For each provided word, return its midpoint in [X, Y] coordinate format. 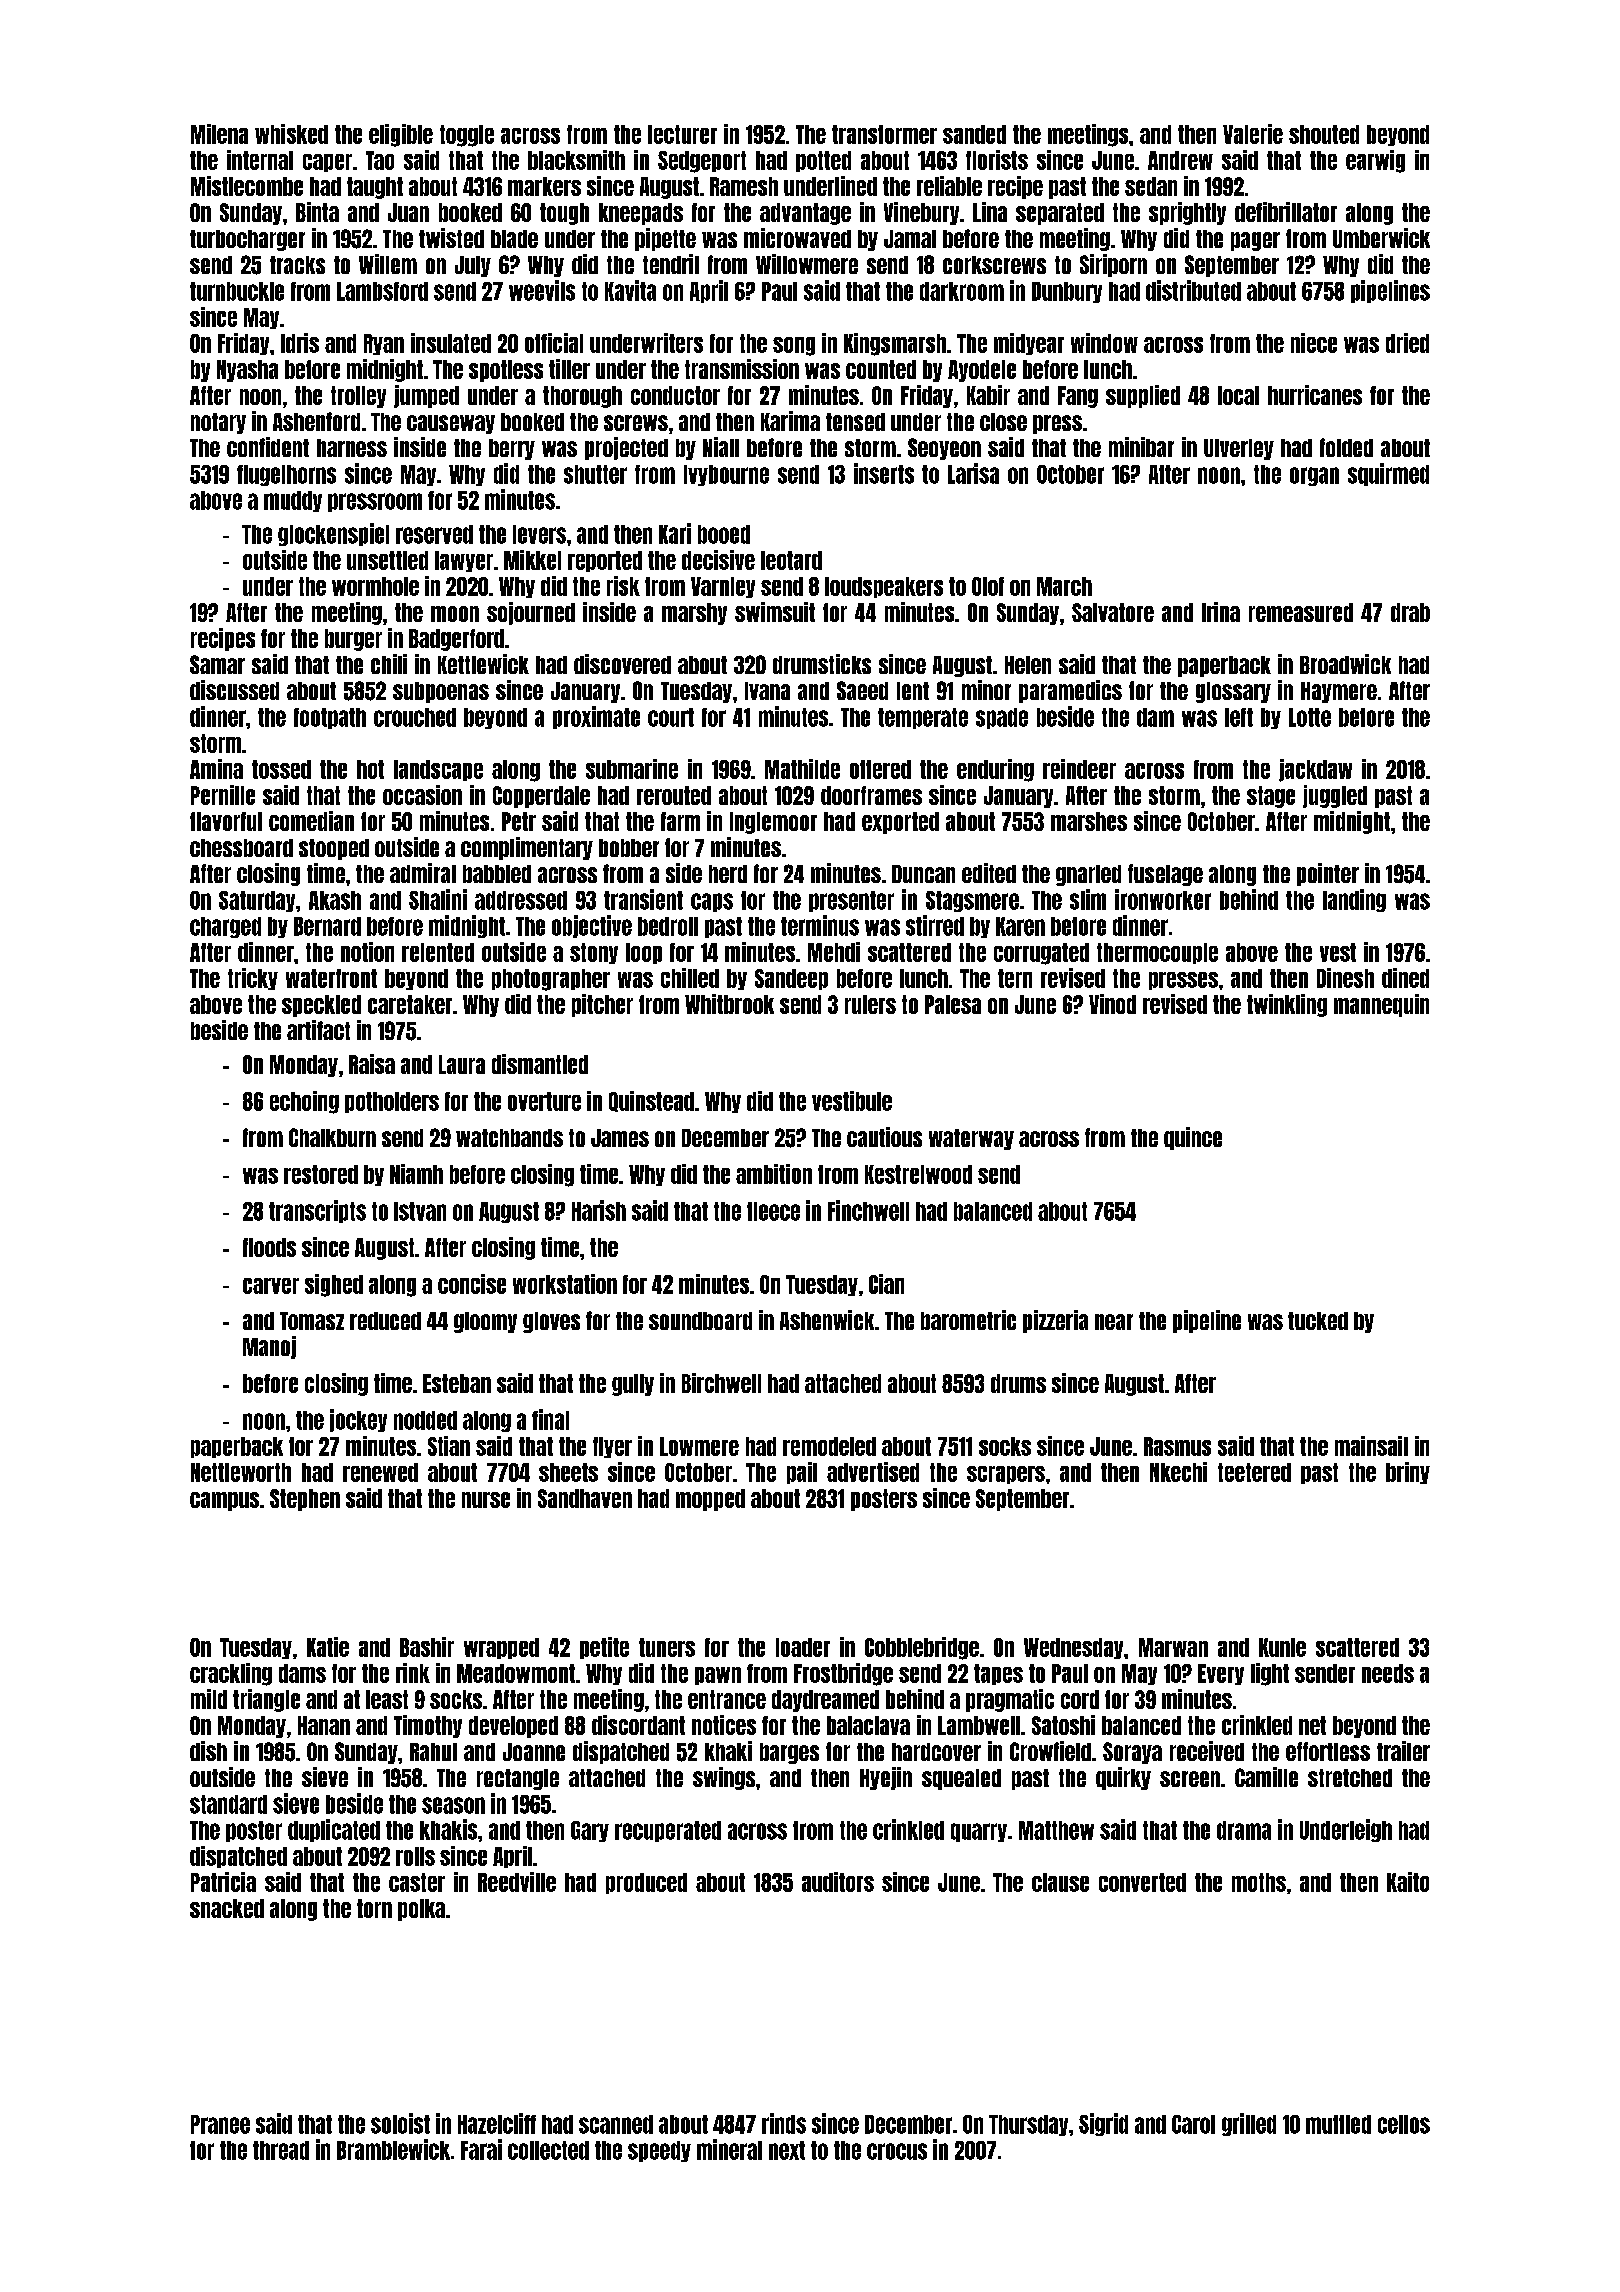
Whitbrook [729, 1004]
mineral [729, 2149]
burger [353, 640]
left [1239, 717]
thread [281, 2150]
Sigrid [1103, 2124]
